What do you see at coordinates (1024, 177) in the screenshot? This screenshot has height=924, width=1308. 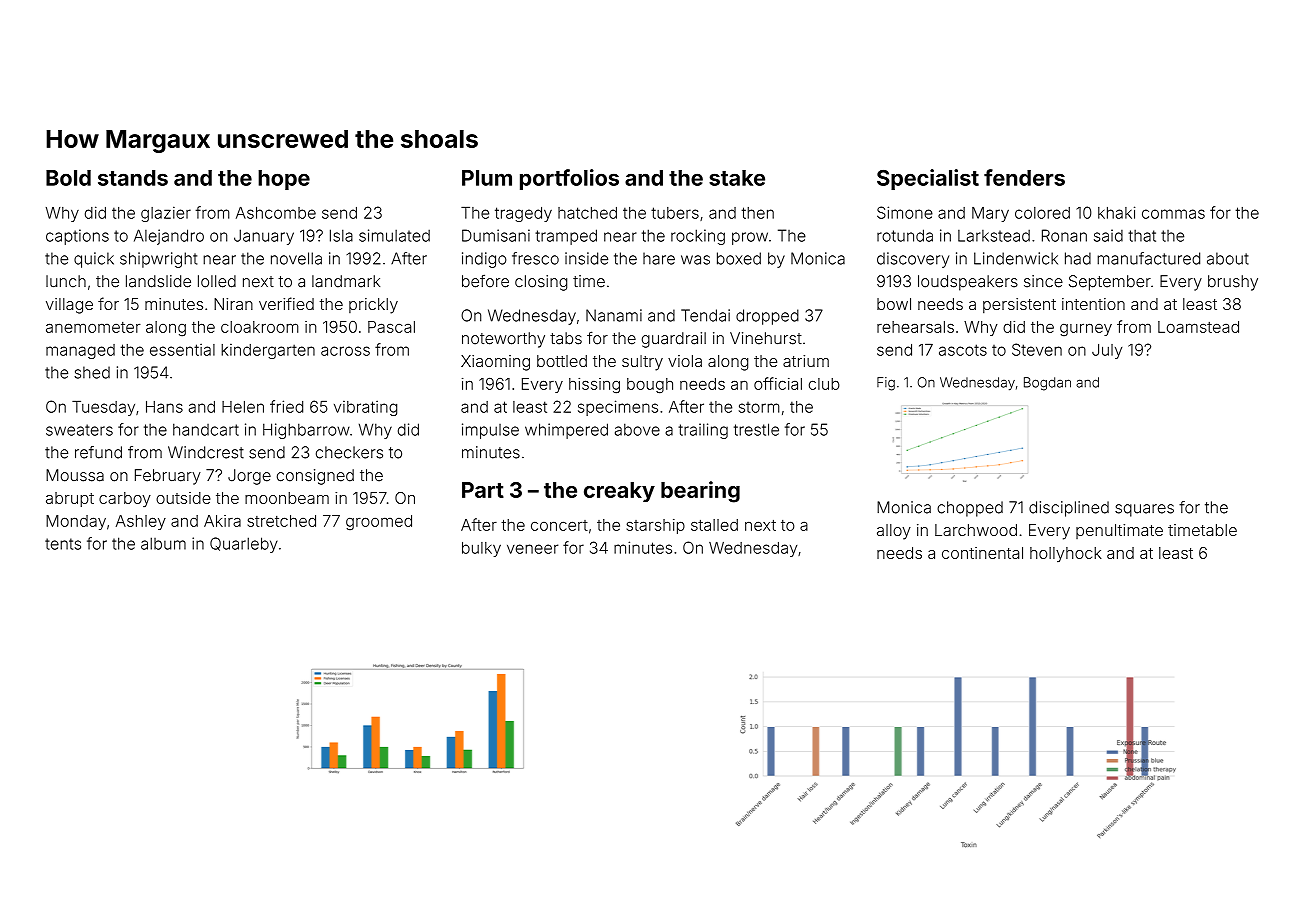 I see `fenders` at bounding box center [1024, 177].
